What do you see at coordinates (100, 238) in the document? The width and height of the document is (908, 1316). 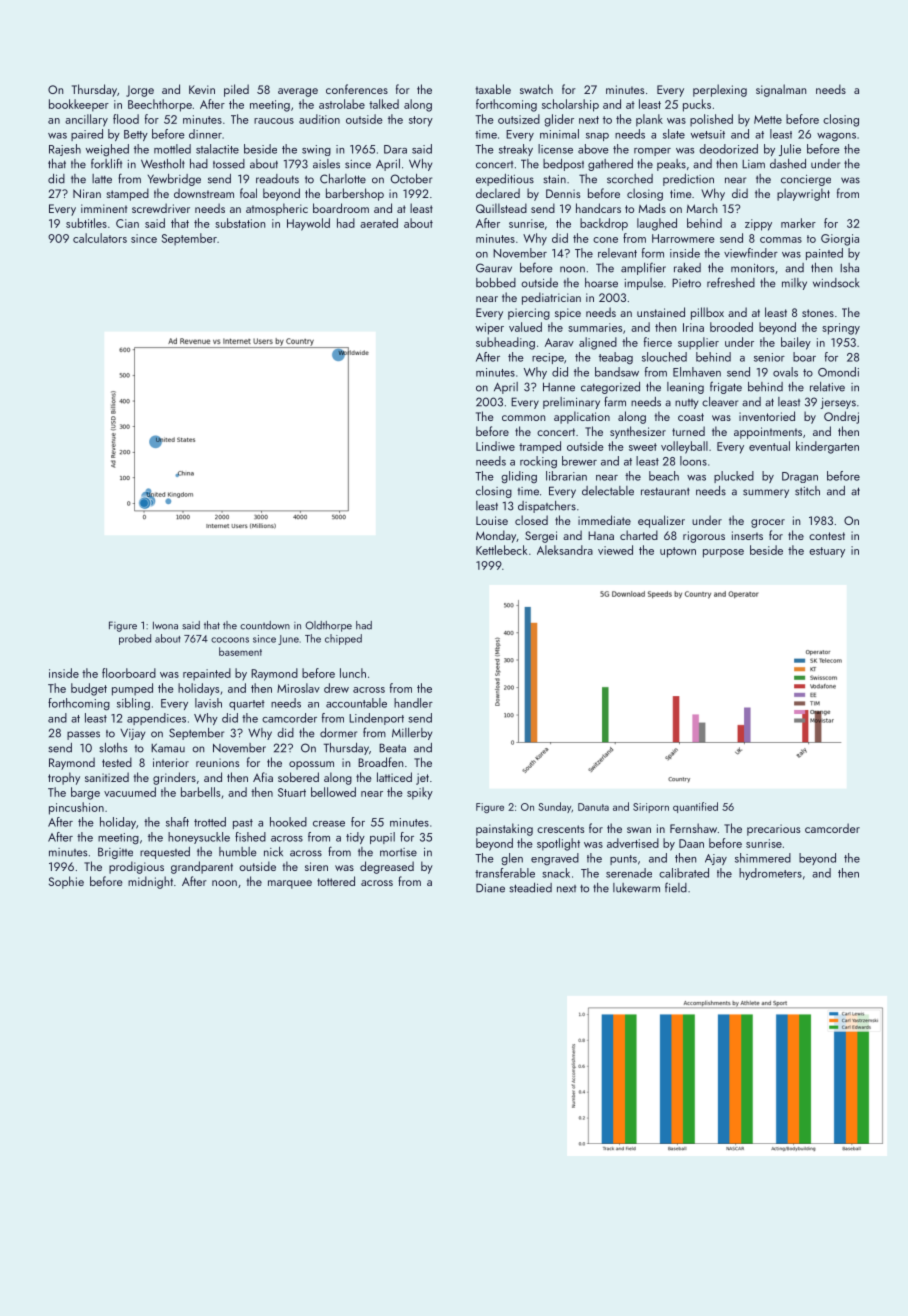 I see `calculators` at bounding box center [100, 238].
